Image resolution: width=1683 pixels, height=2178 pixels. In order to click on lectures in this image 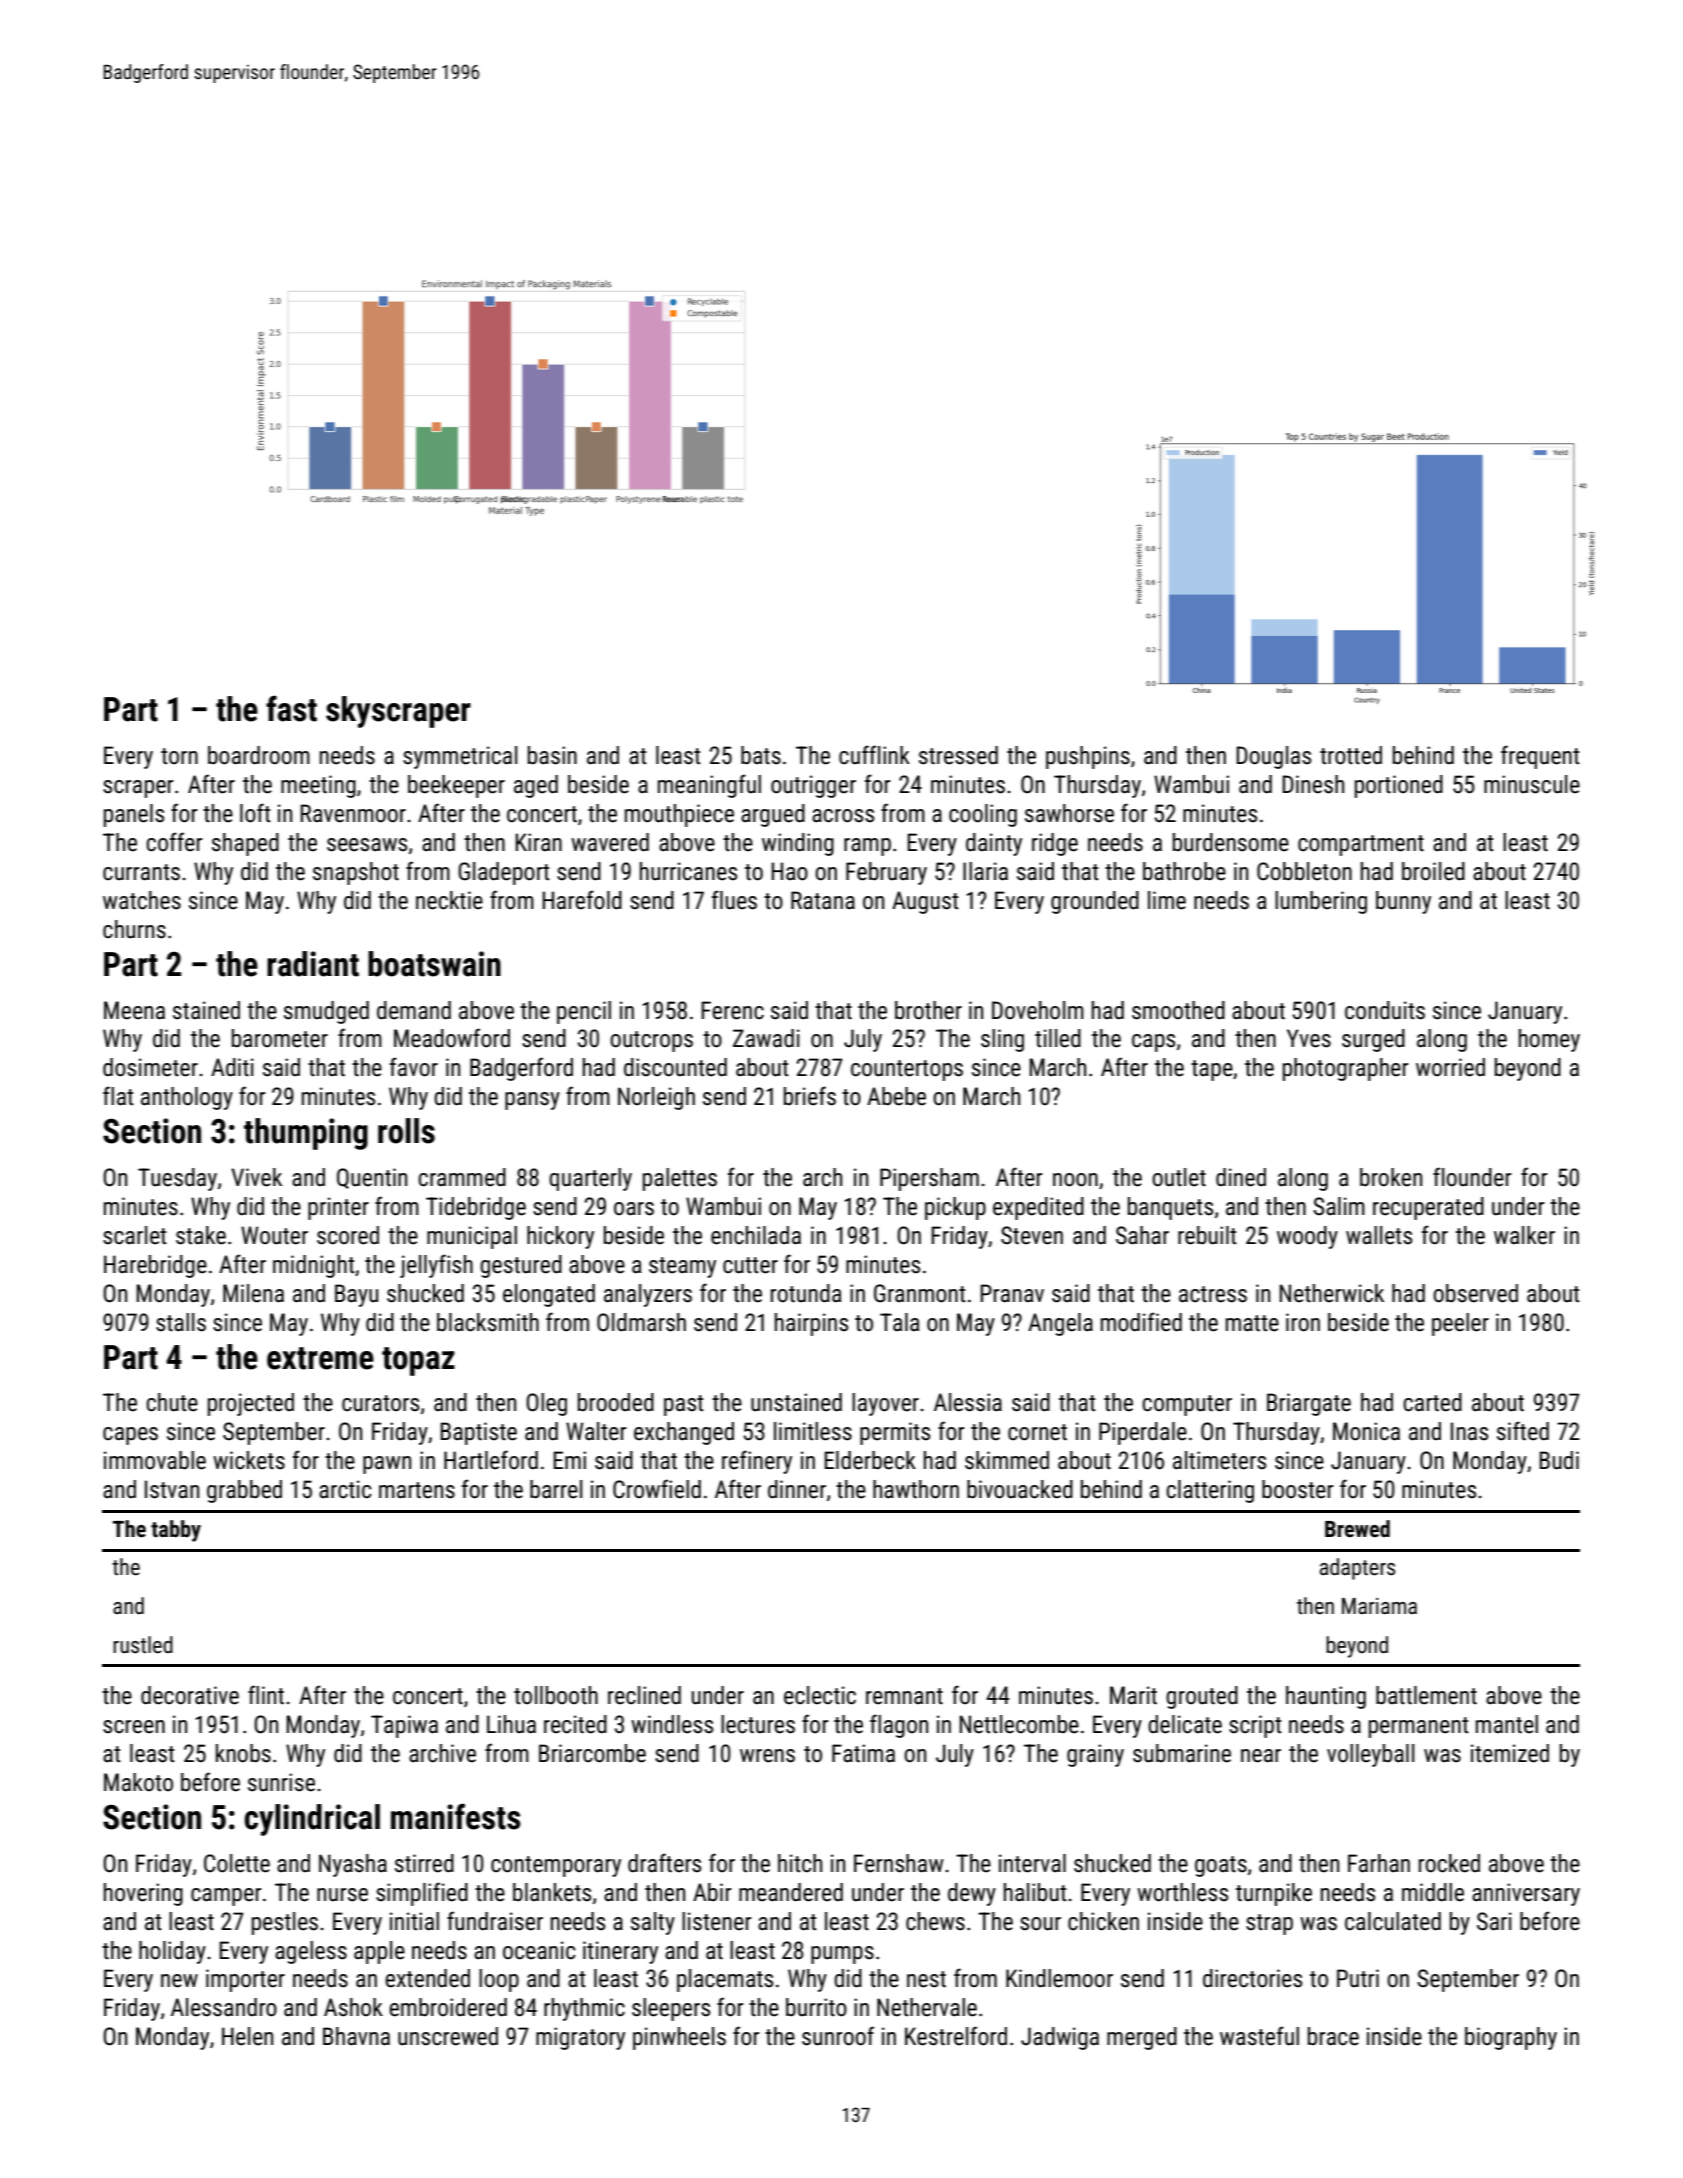, I will do `click(758, 1724)`.
